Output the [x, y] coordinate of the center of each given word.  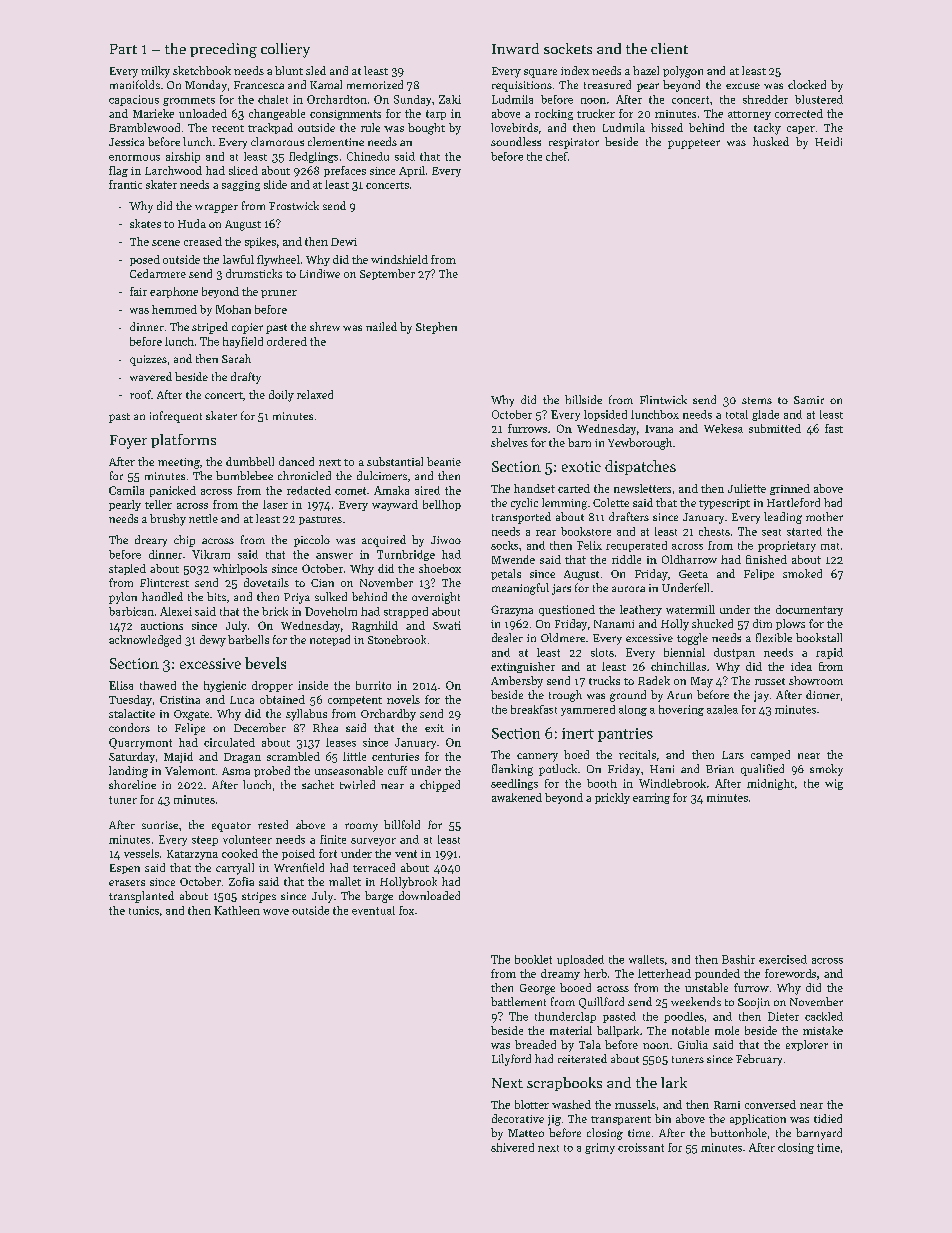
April [412, 171]
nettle [203, 518]
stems [757, 400]
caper [801, 130]
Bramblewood [144, 127]
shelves [509, 442]
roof [140, 394]
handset [534, 488]
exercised [783, 959]
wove [276, 912]
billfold [402, 824]
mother [824, 516]
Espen [125, 869]
